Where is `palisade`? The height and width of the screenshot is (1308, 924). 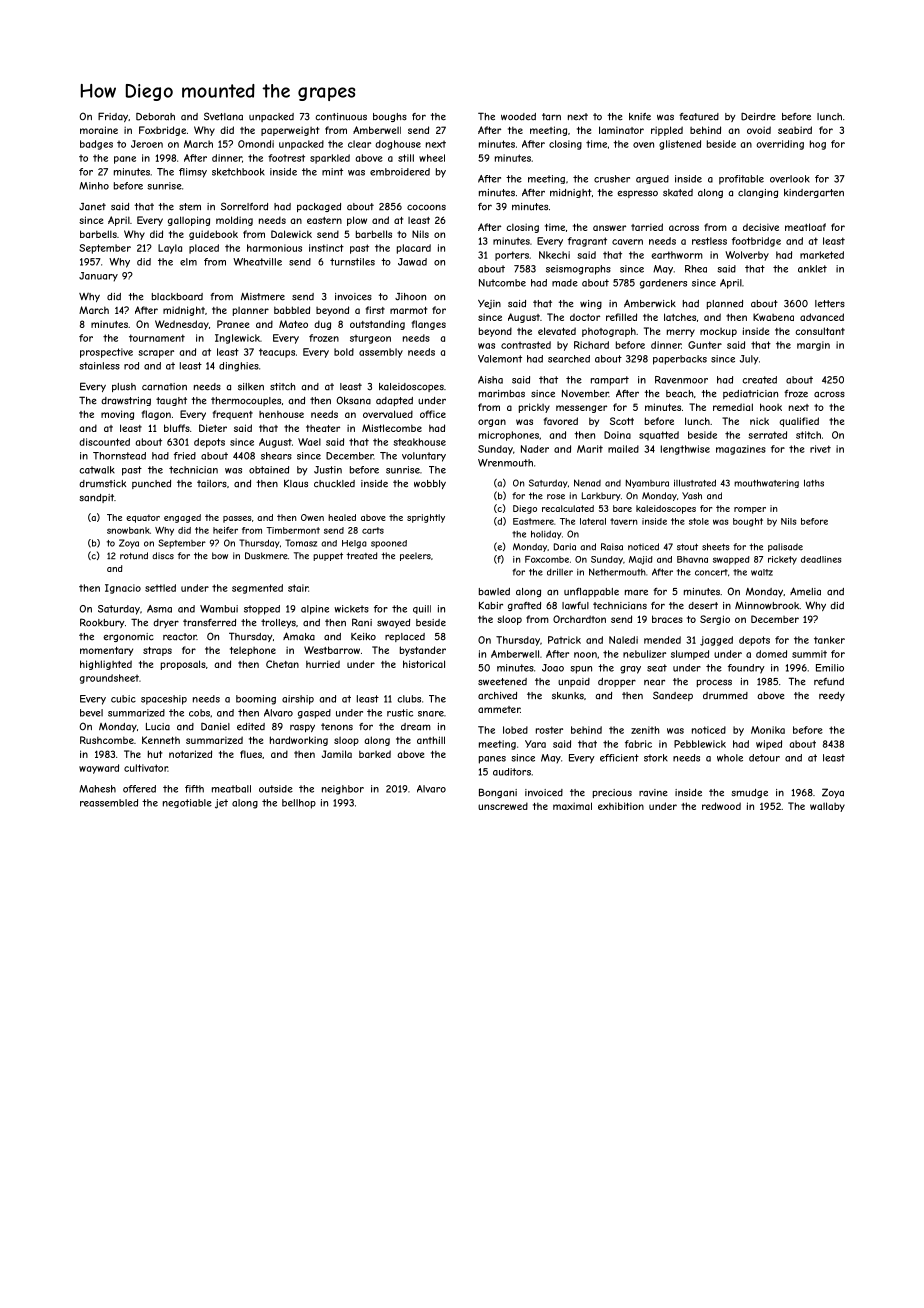
palisade is located at coordinates (785, 547).
